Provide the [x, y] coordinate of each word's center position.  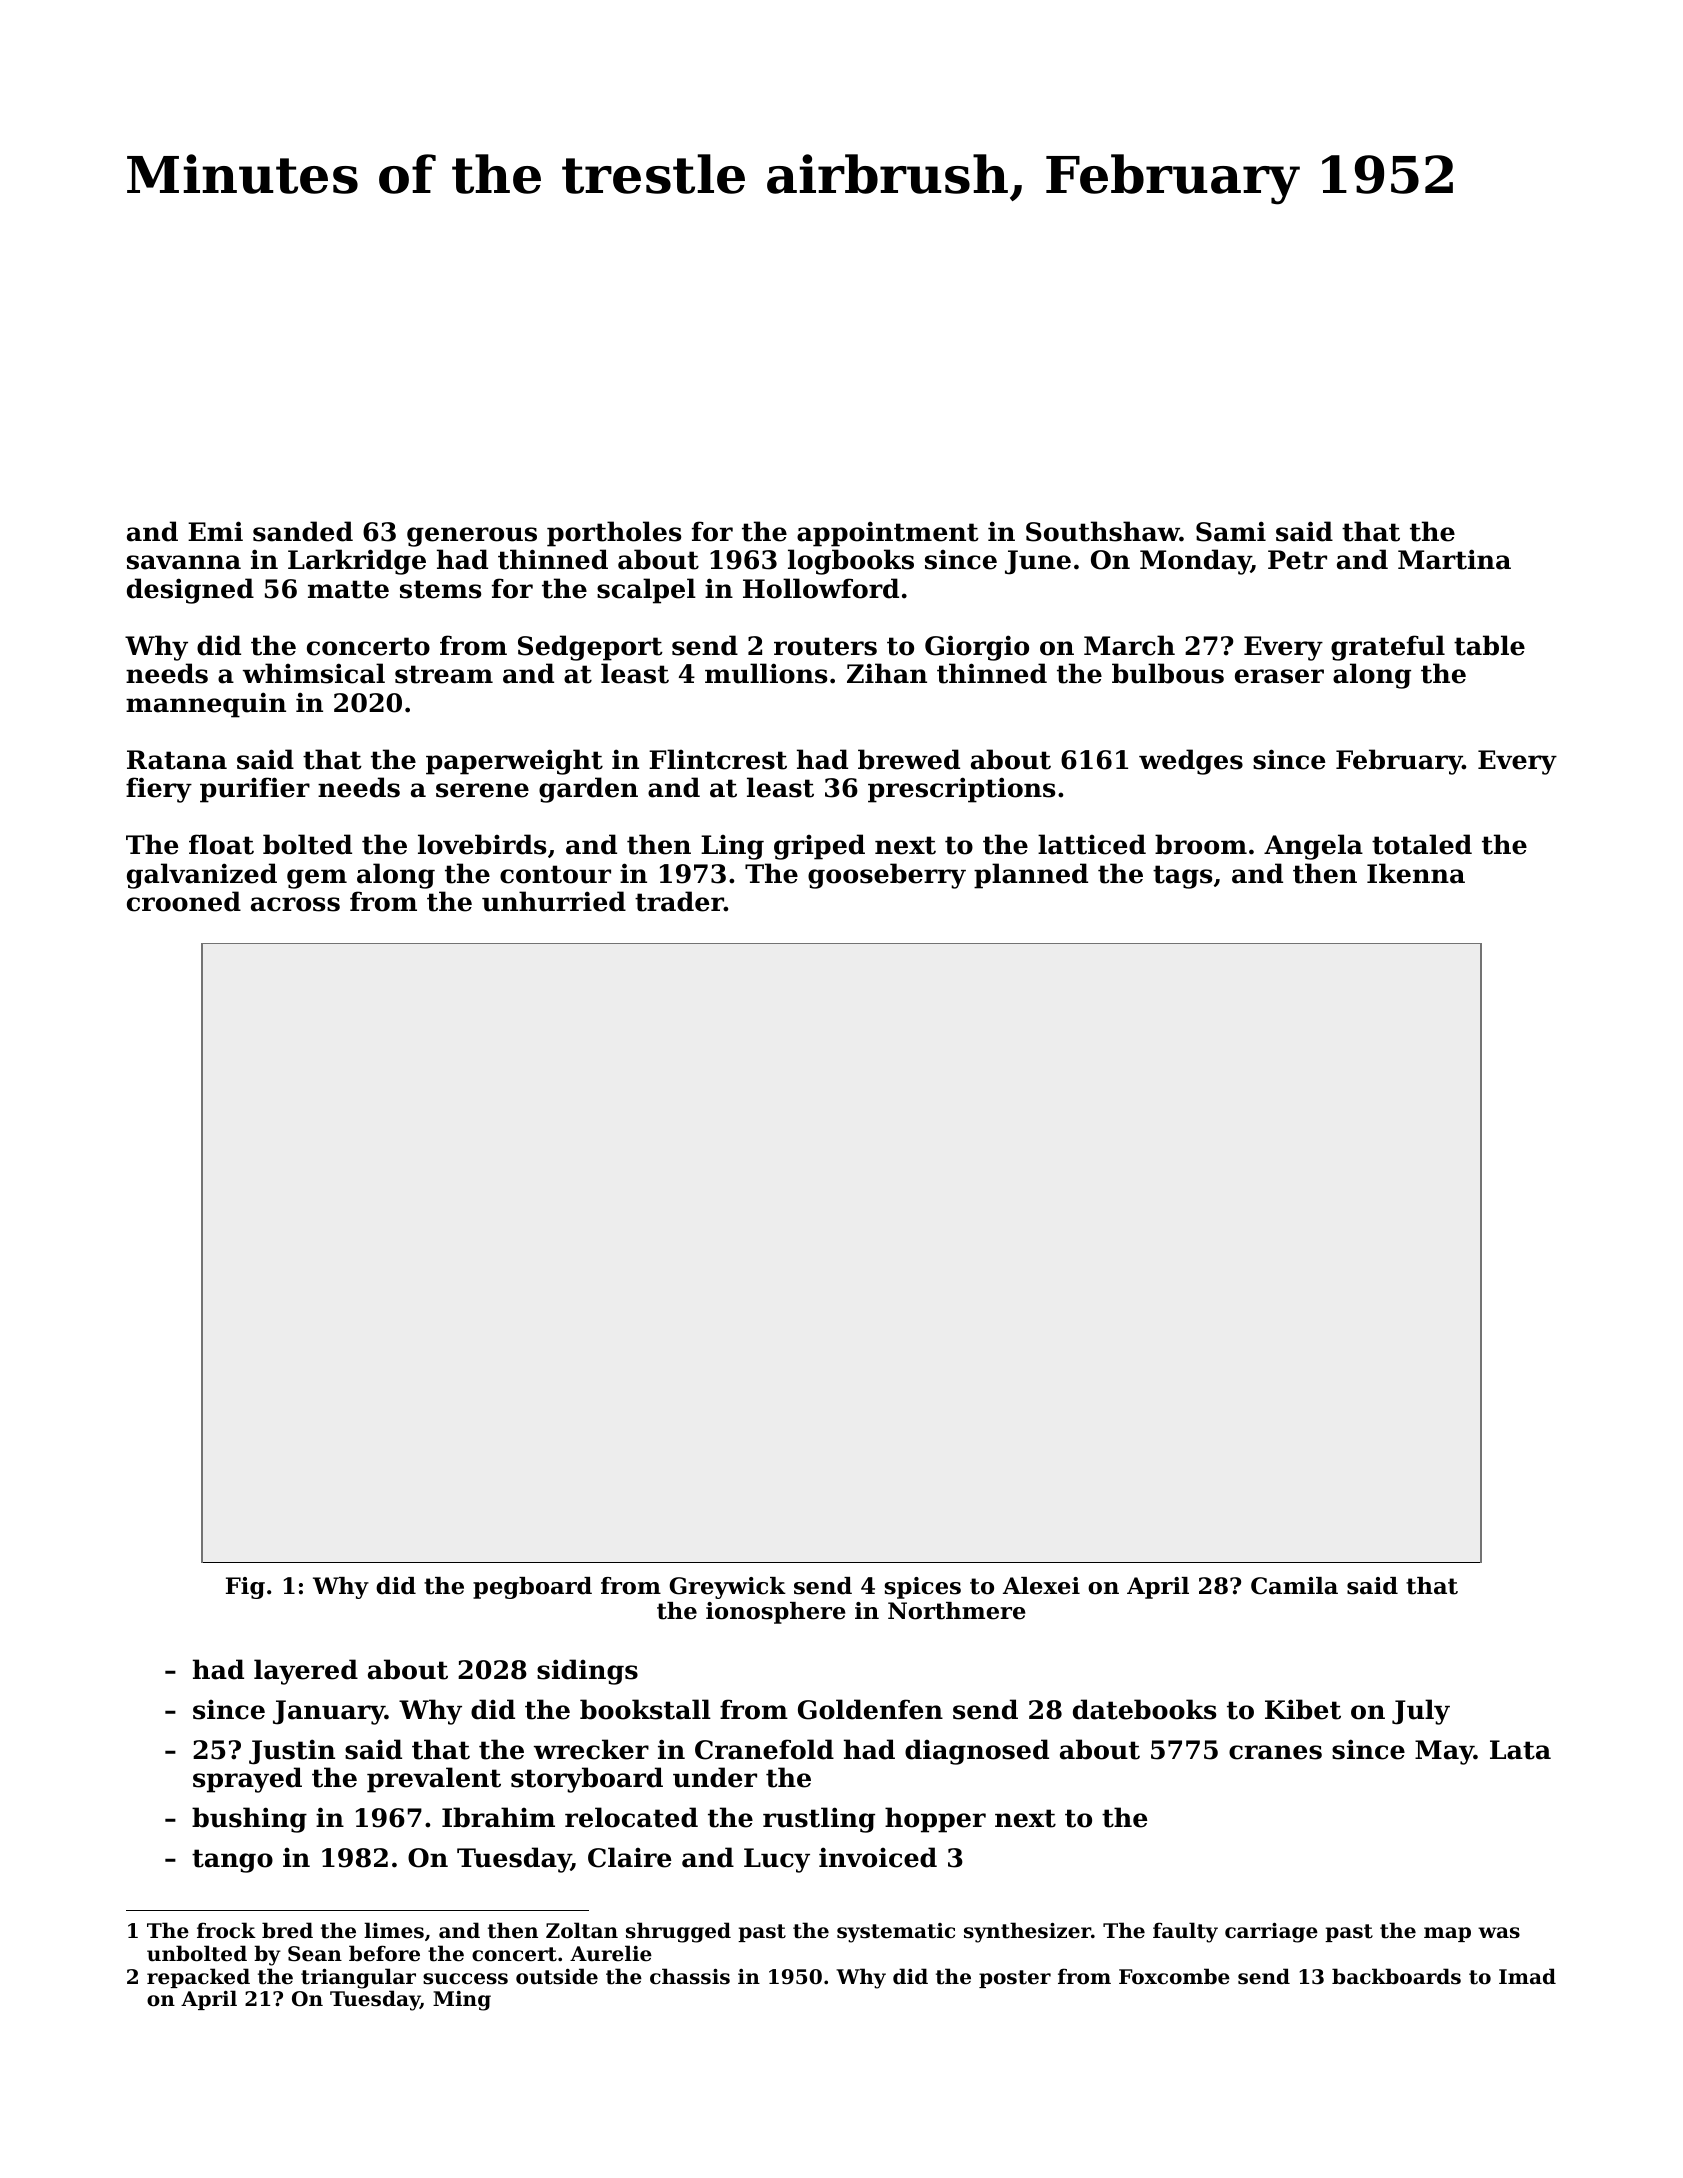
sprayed [247, 1780]
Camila [1294, 1586]
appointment [888, 534]
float [221, 844]
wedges [1191, 762]
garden [588, 790]
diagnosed [977, 1752]
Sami [1231, 531]
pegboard [532, 1588]
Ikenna [1416, 873]
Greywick [727, 1588]
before [384, 1953]
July [1421, 1712]
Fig [245, 1588]
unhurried [554, 901]
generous [472, 537]
